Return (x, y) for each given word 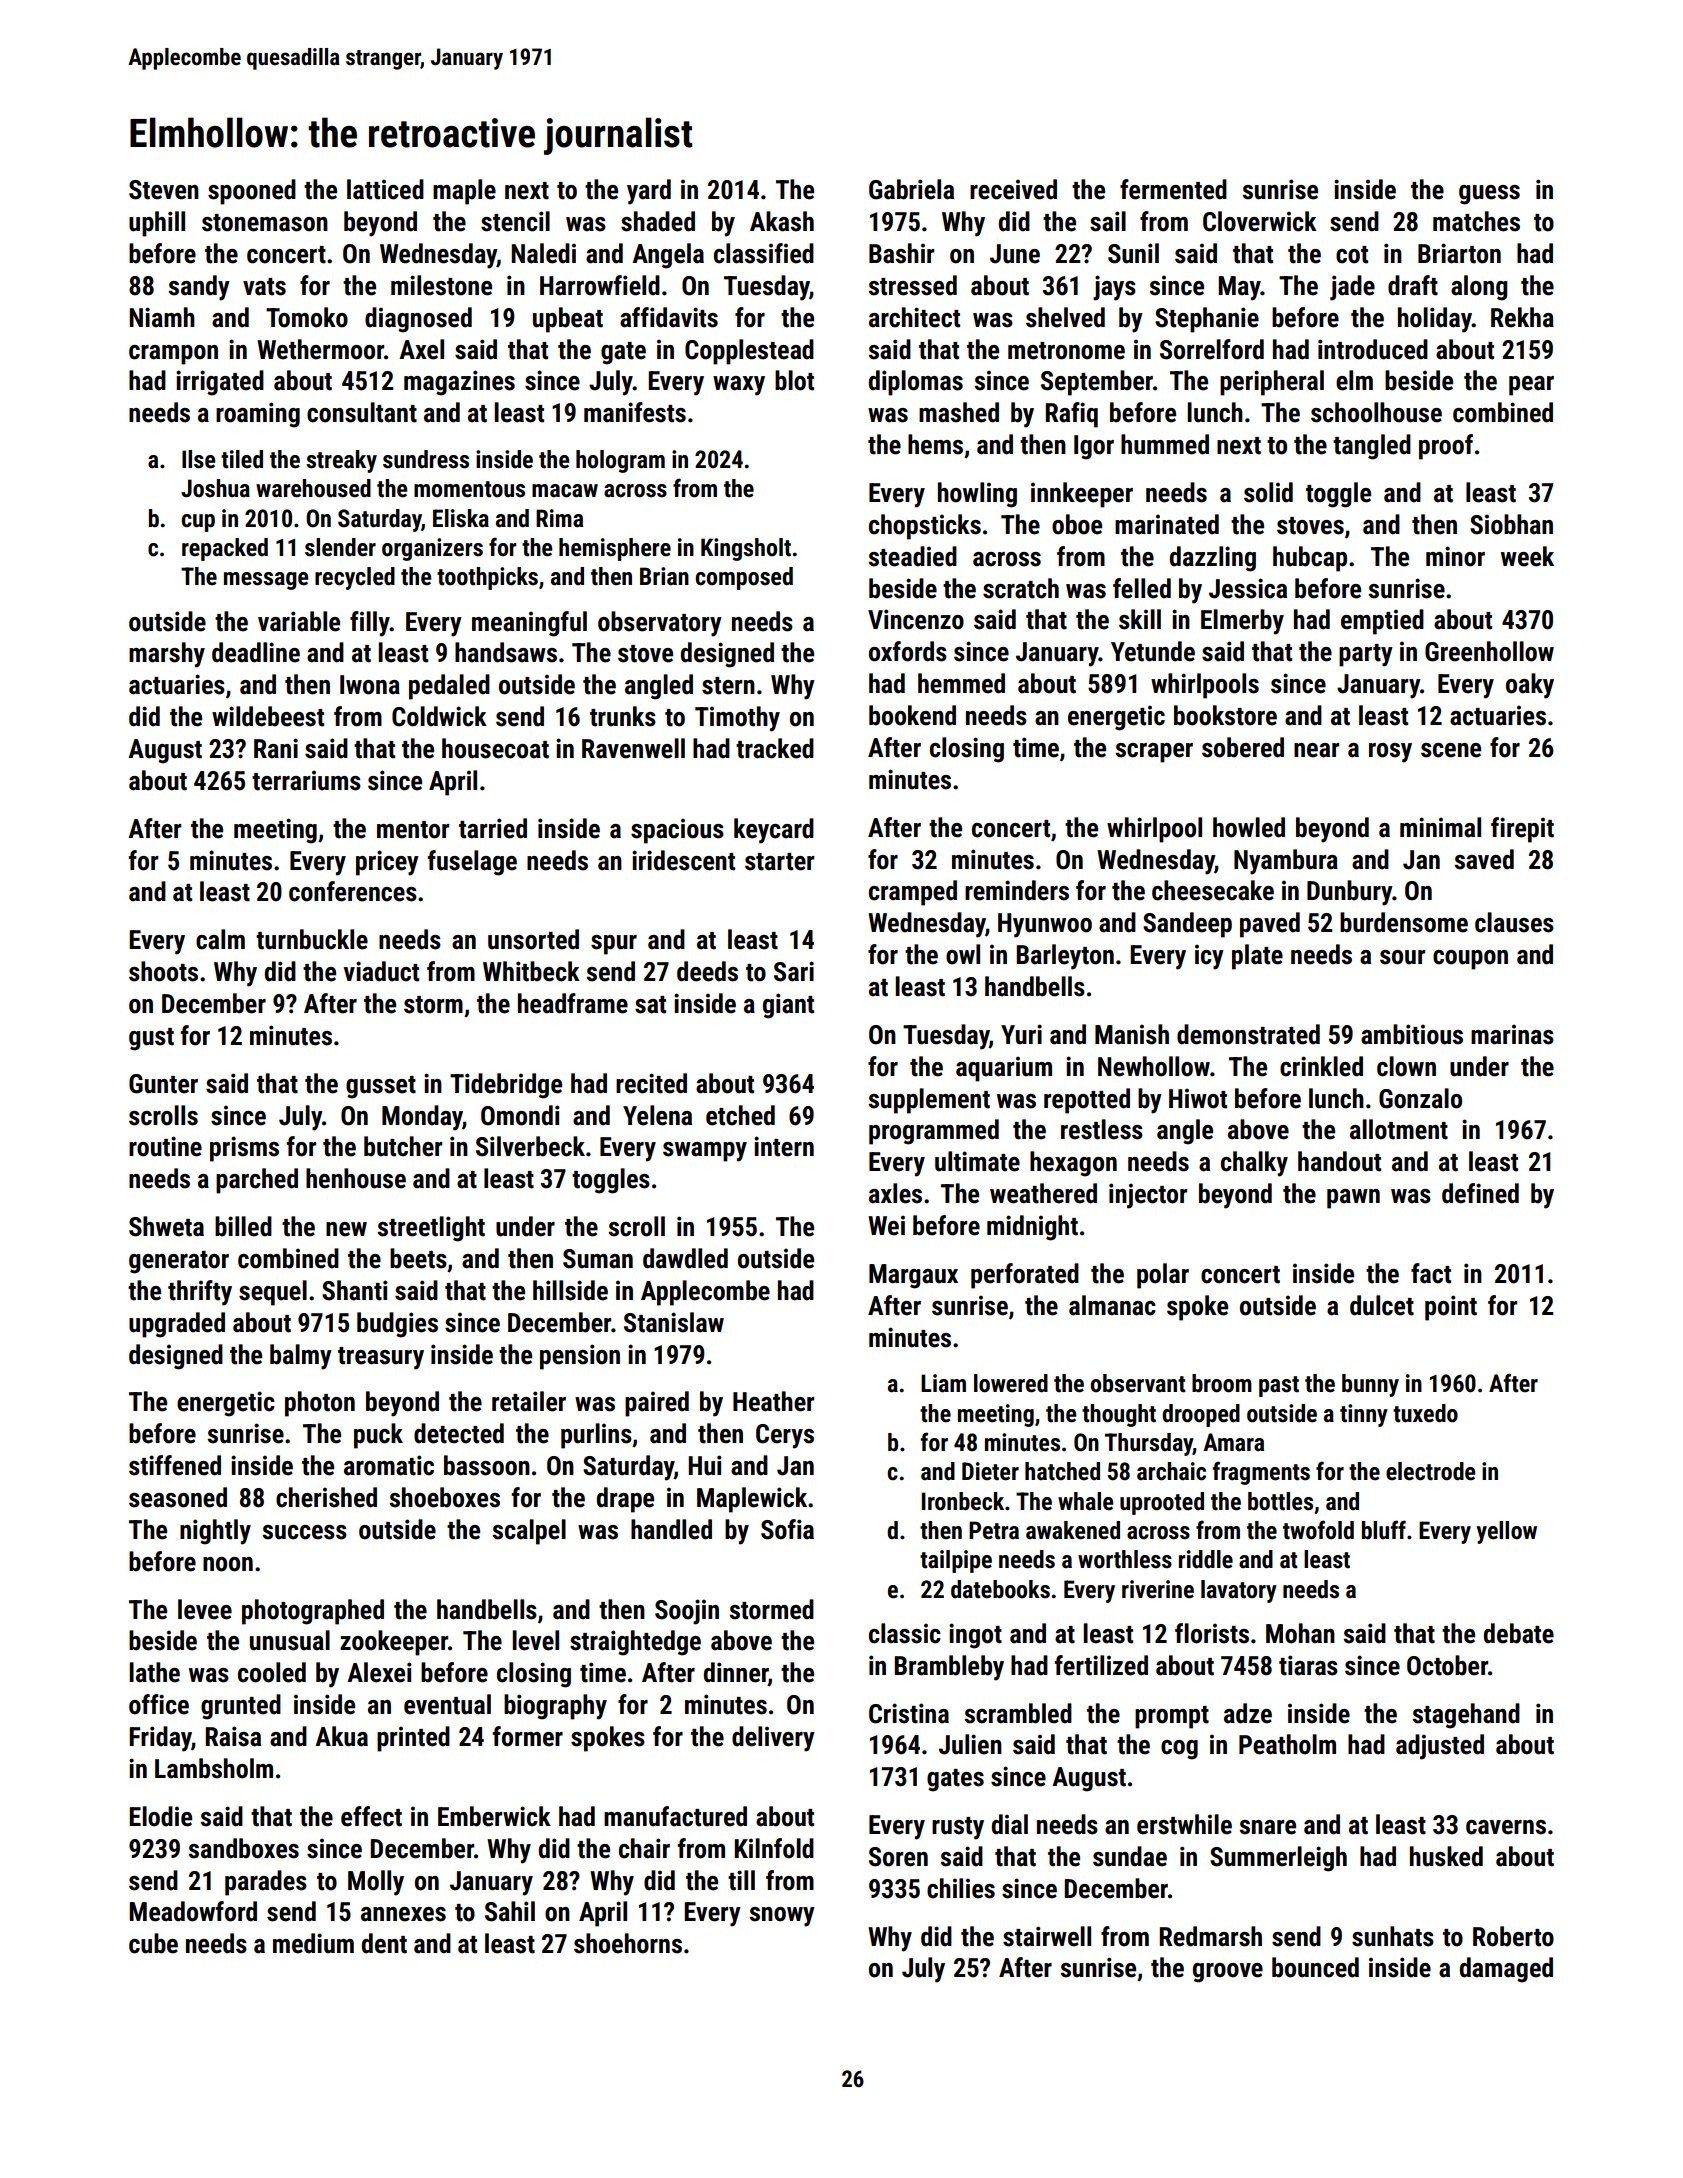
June (1015, 254)
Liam (943, 1383)
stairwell (1047, 1936)
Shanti (355, 1290)
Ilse (198, 459)
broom (1222, 1383)
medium (313, 1943)
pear (1531, 386)
